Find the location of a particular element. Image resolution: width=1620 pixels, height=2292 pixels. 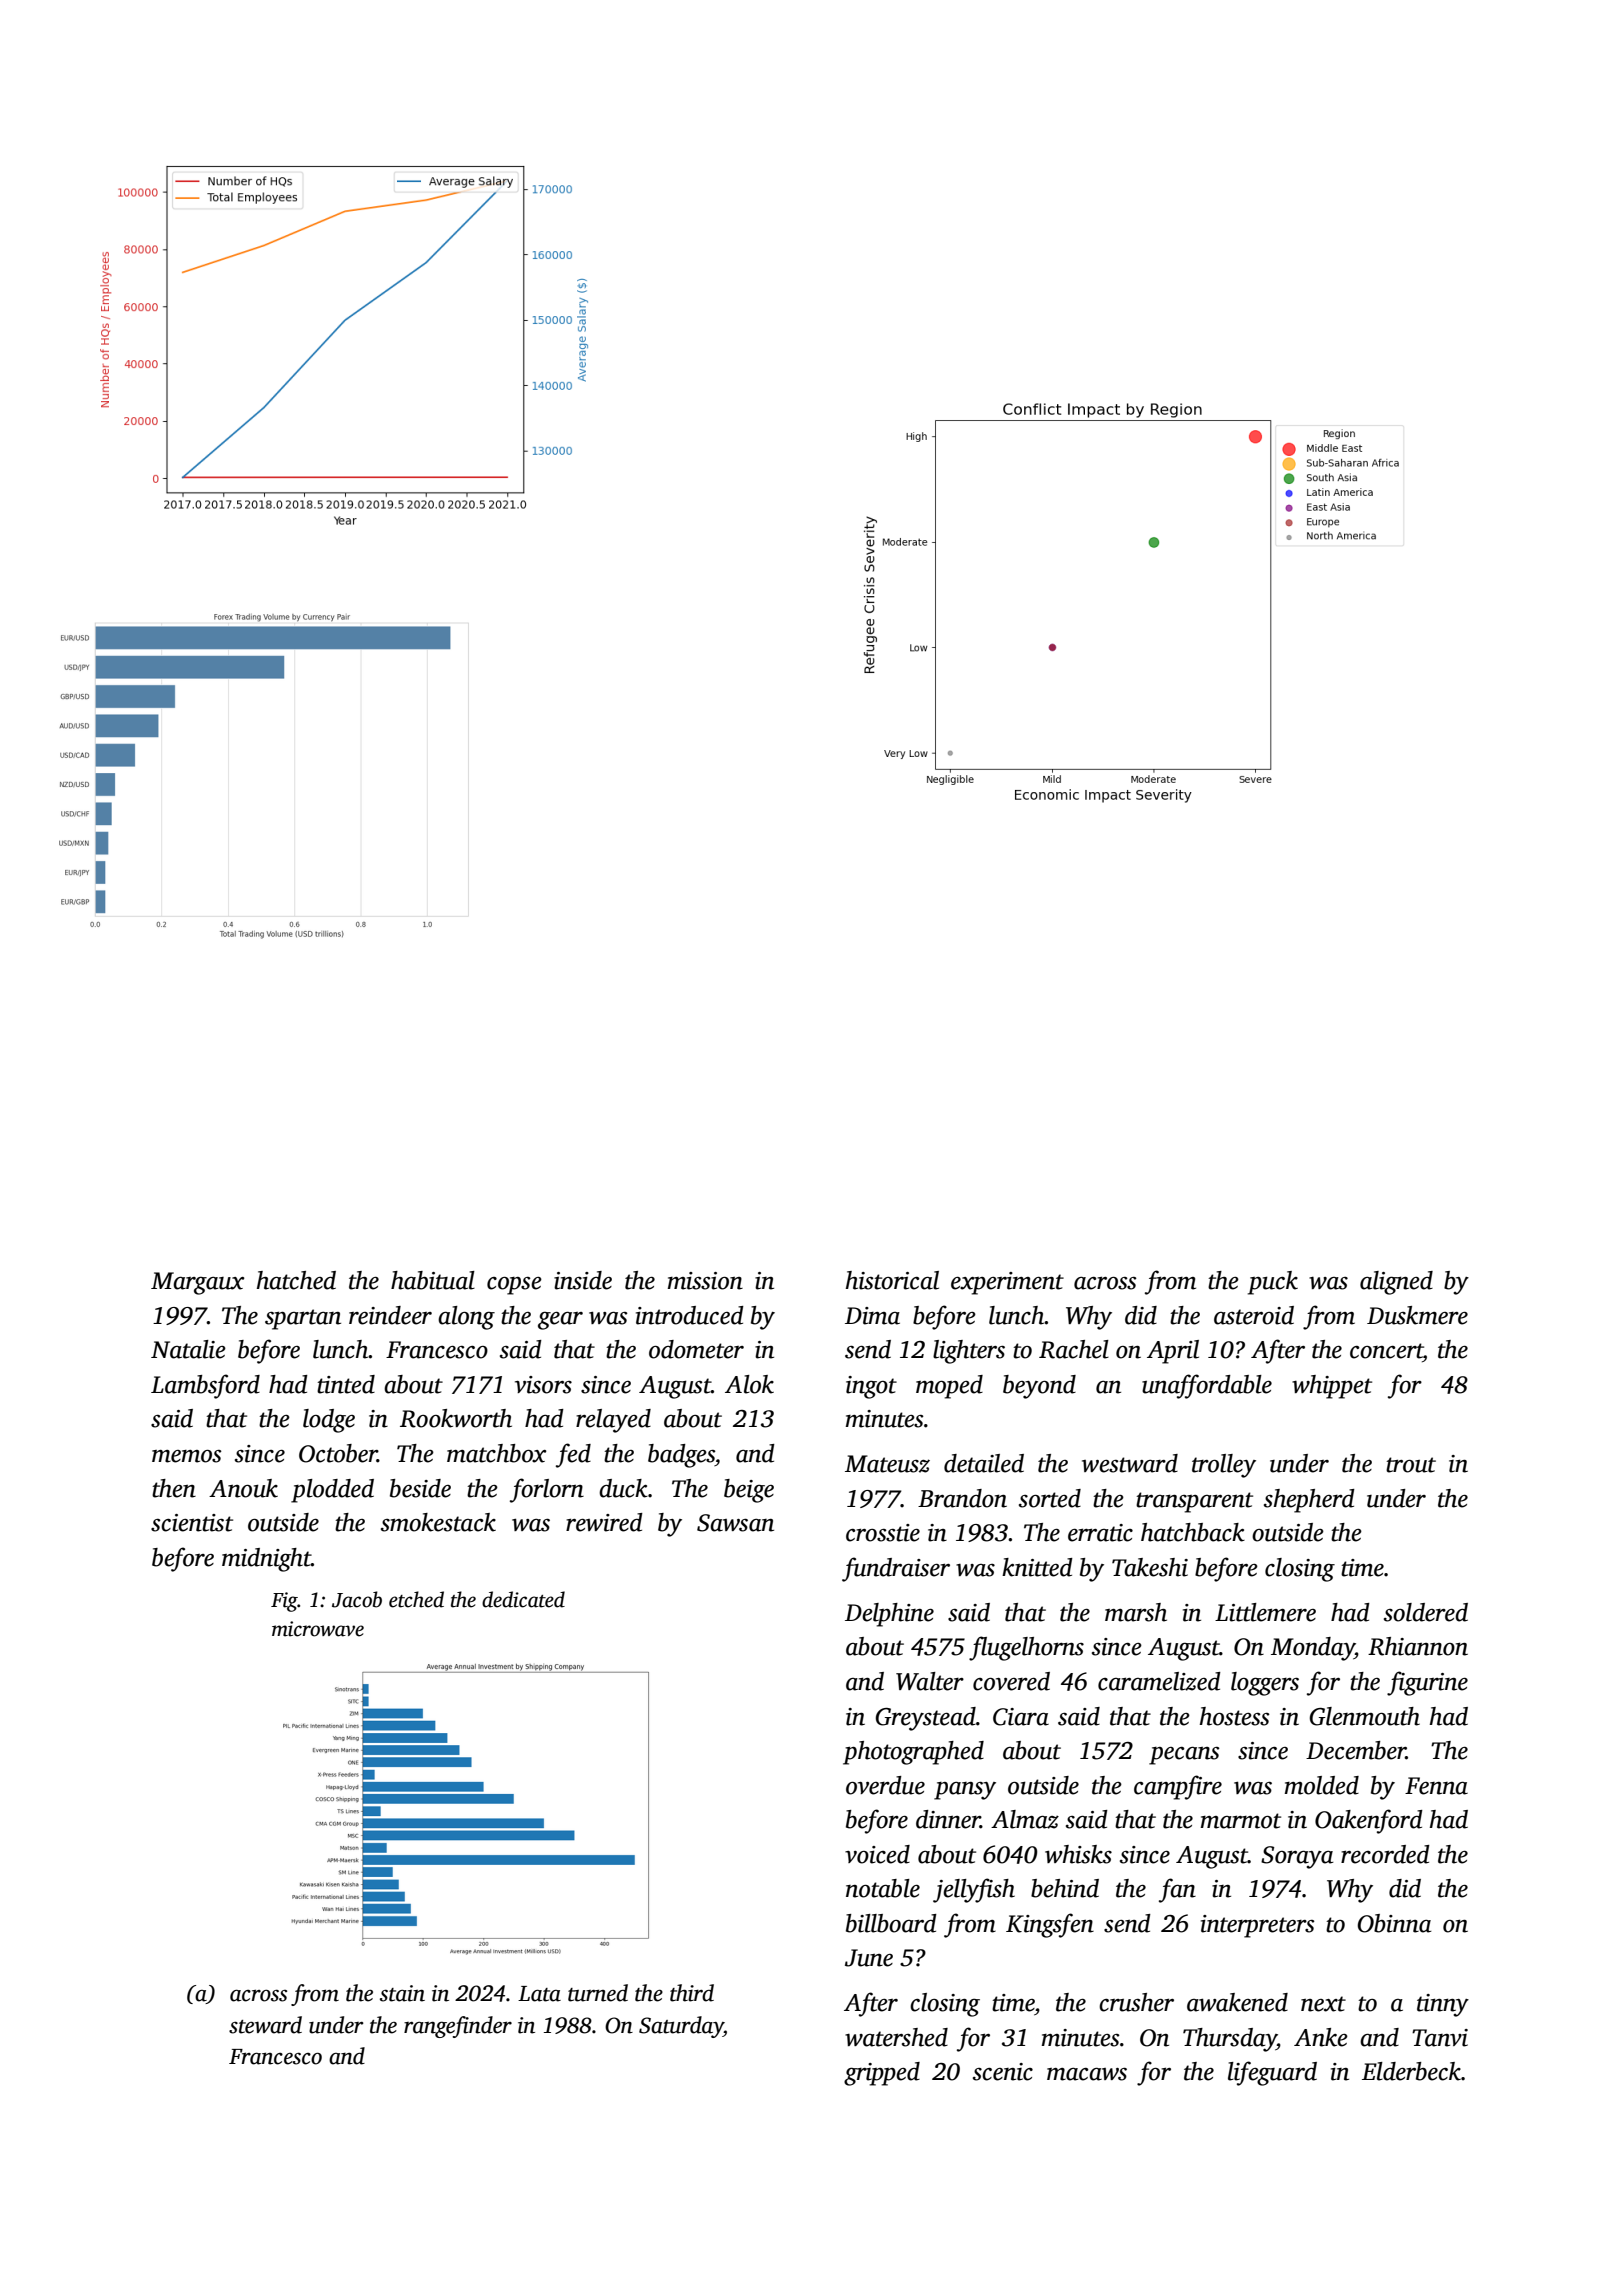

dinner is located at coordinates (948, 1819).
